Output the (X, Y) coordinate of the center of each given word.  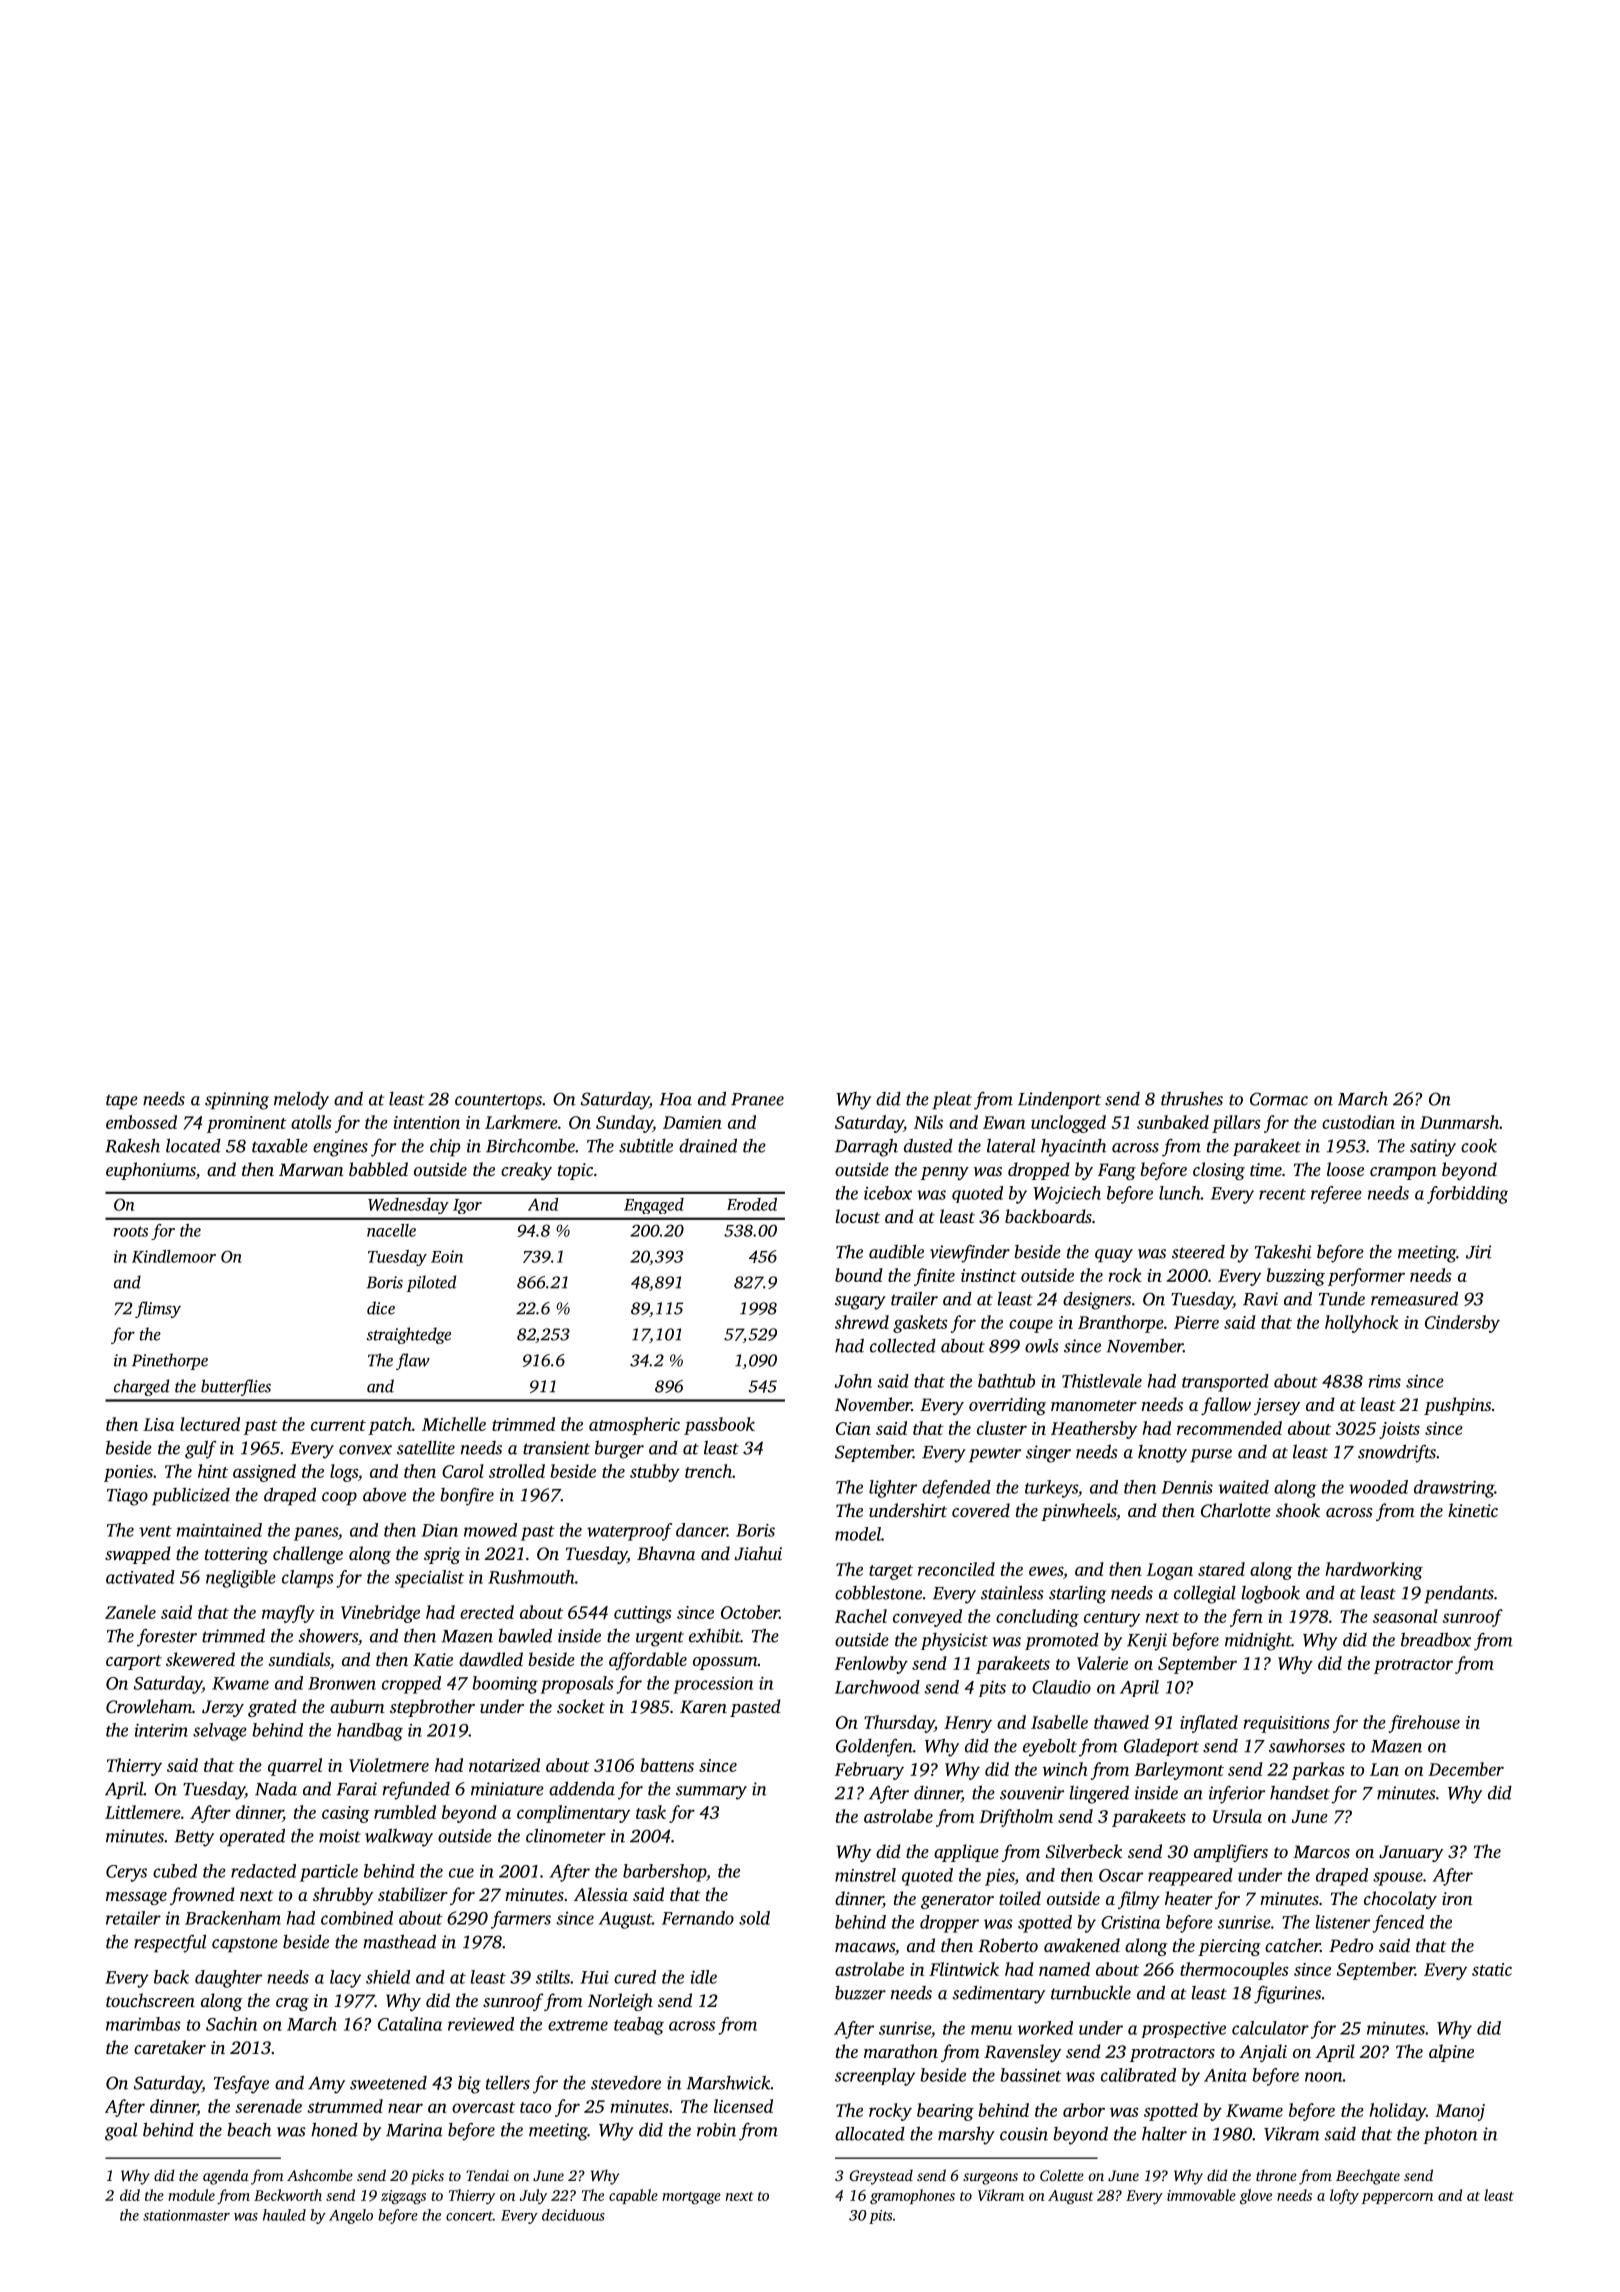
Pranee (757, 1099)
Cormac (1279, 1099)
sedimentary (998, 1994)
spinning (237, 1101)
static (1492, 1969)
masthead (399, 1941)
